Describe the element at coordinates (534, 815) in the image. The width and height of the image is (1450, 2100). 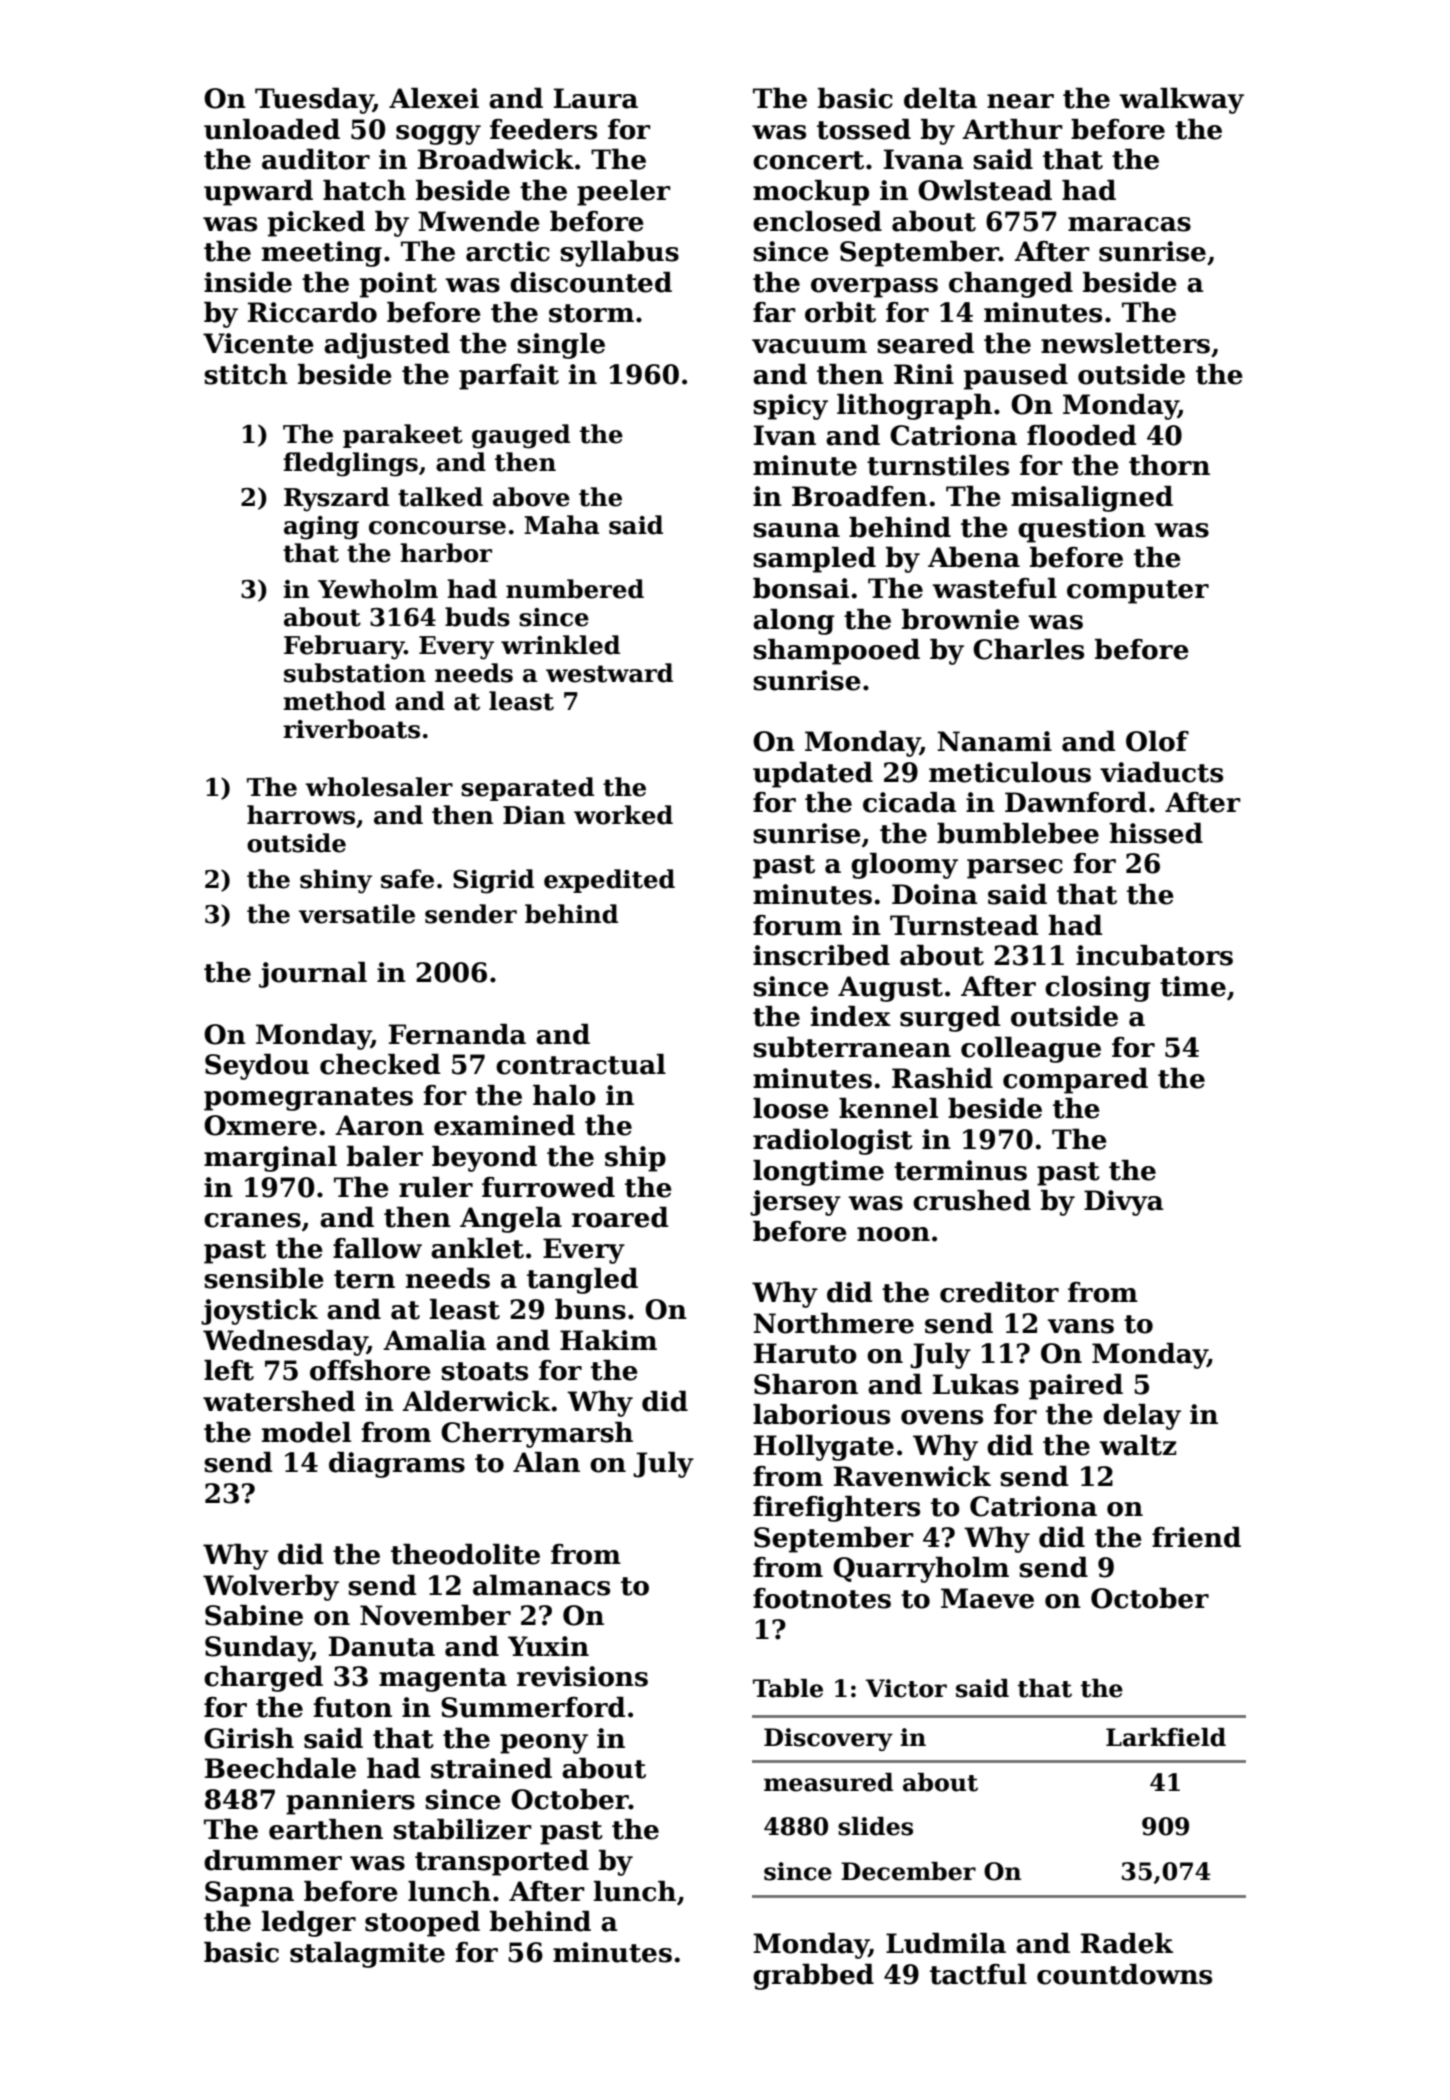
I see `Dian` at that location.
